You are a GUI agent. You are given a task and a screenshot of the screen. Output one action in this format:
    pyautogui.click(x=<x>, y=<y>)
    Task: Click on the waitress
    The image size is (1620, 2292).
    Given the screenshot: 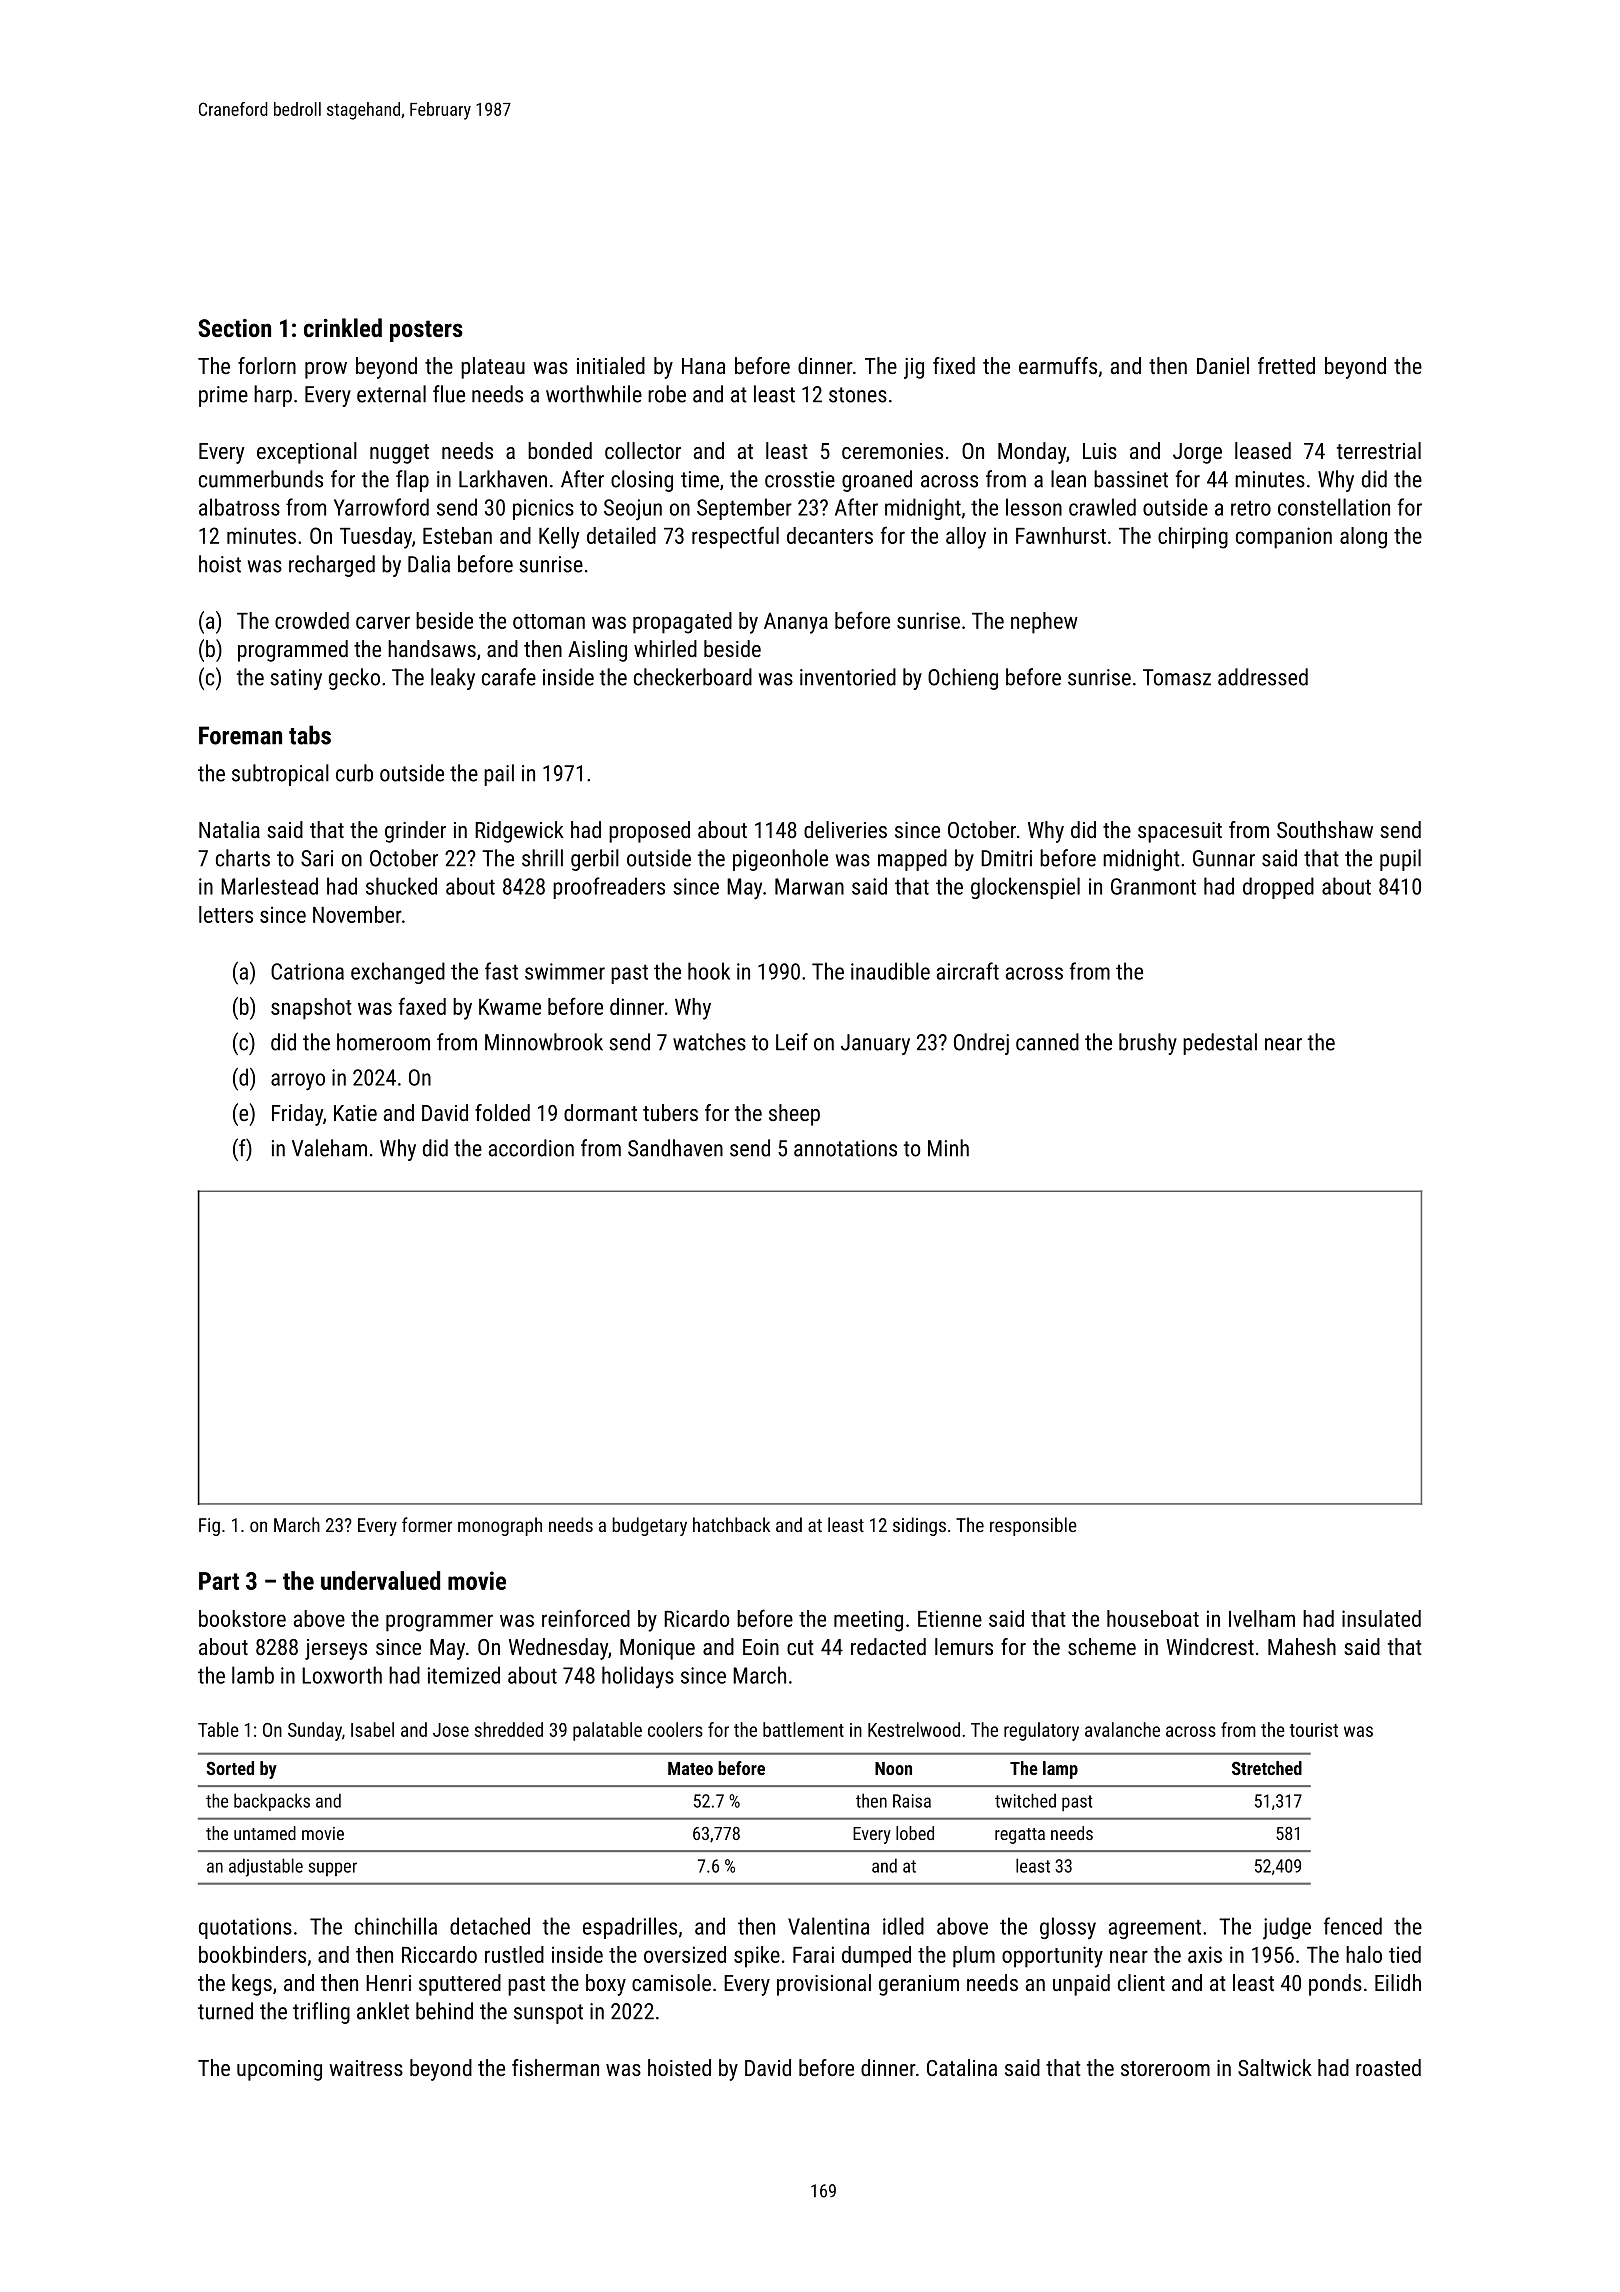 What is the action you would take?
    pyautogui.click(x=366, y=2068)
